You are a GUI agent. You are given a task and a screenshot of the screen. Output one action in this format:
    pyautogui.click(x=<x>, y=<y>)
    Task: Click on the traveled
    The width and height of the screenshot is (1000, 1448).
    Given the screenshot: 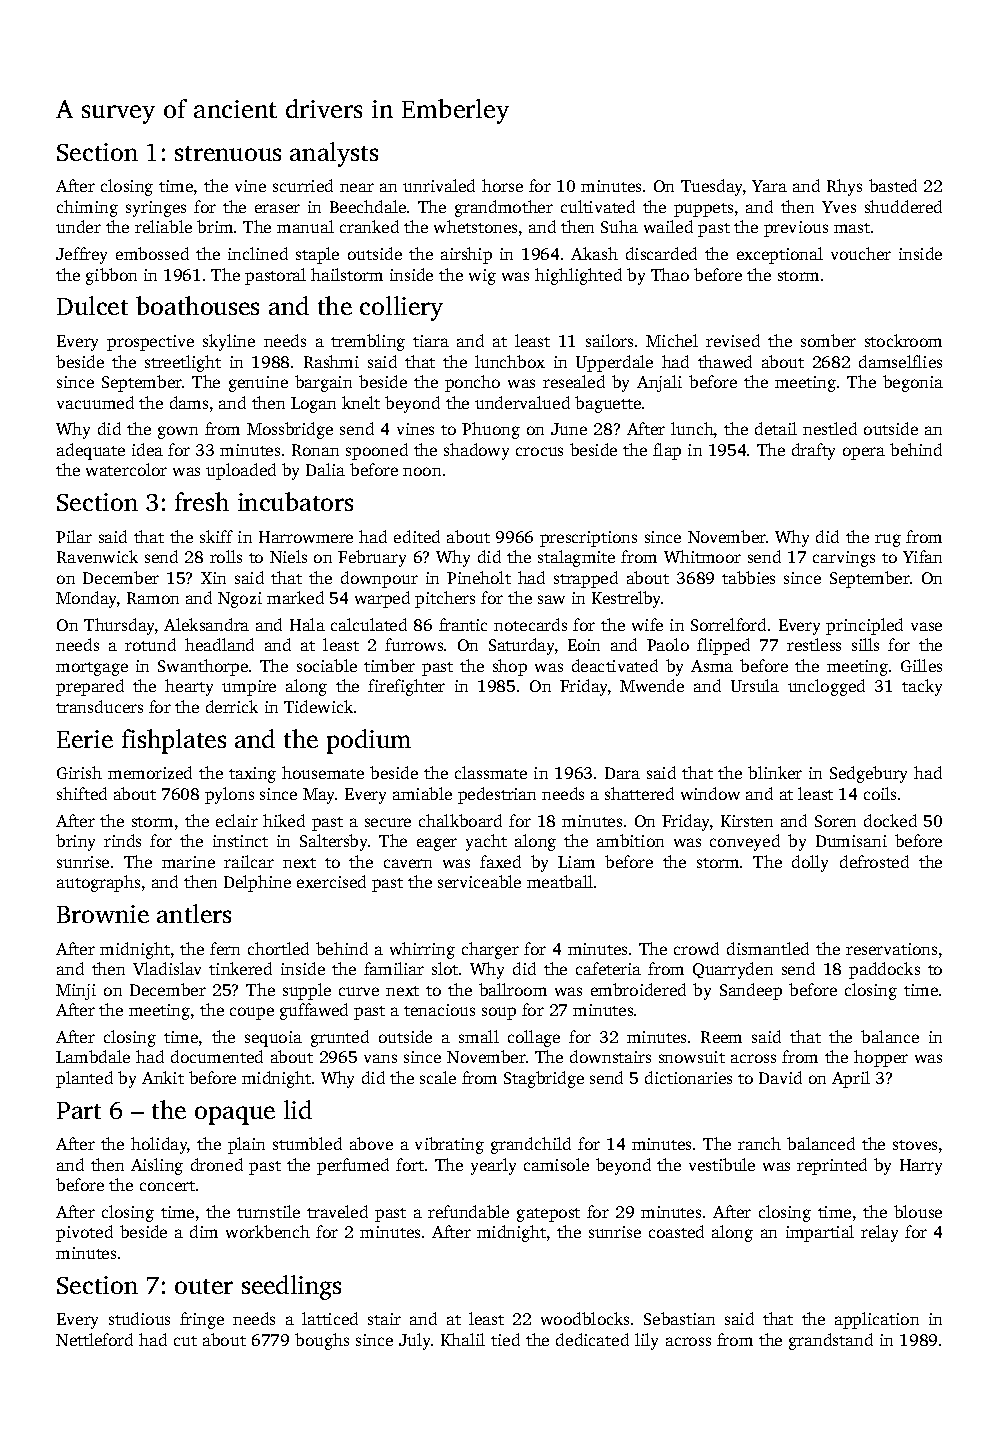 What is the action you would take?
    pyautogui.click(x=337, y=1211)
